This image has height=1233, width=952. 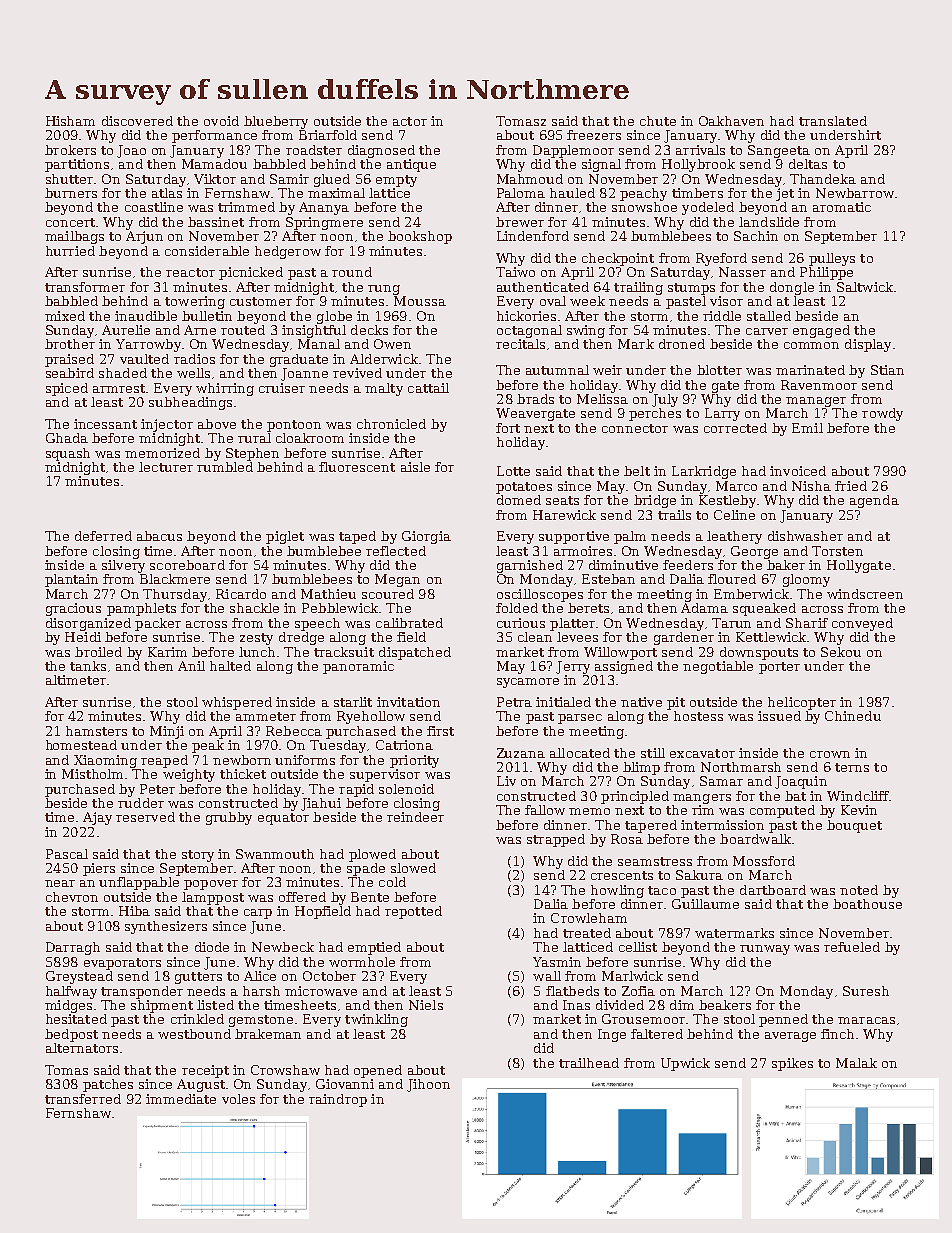 I want to click on bedpost, so click(x=71, y=1035).
